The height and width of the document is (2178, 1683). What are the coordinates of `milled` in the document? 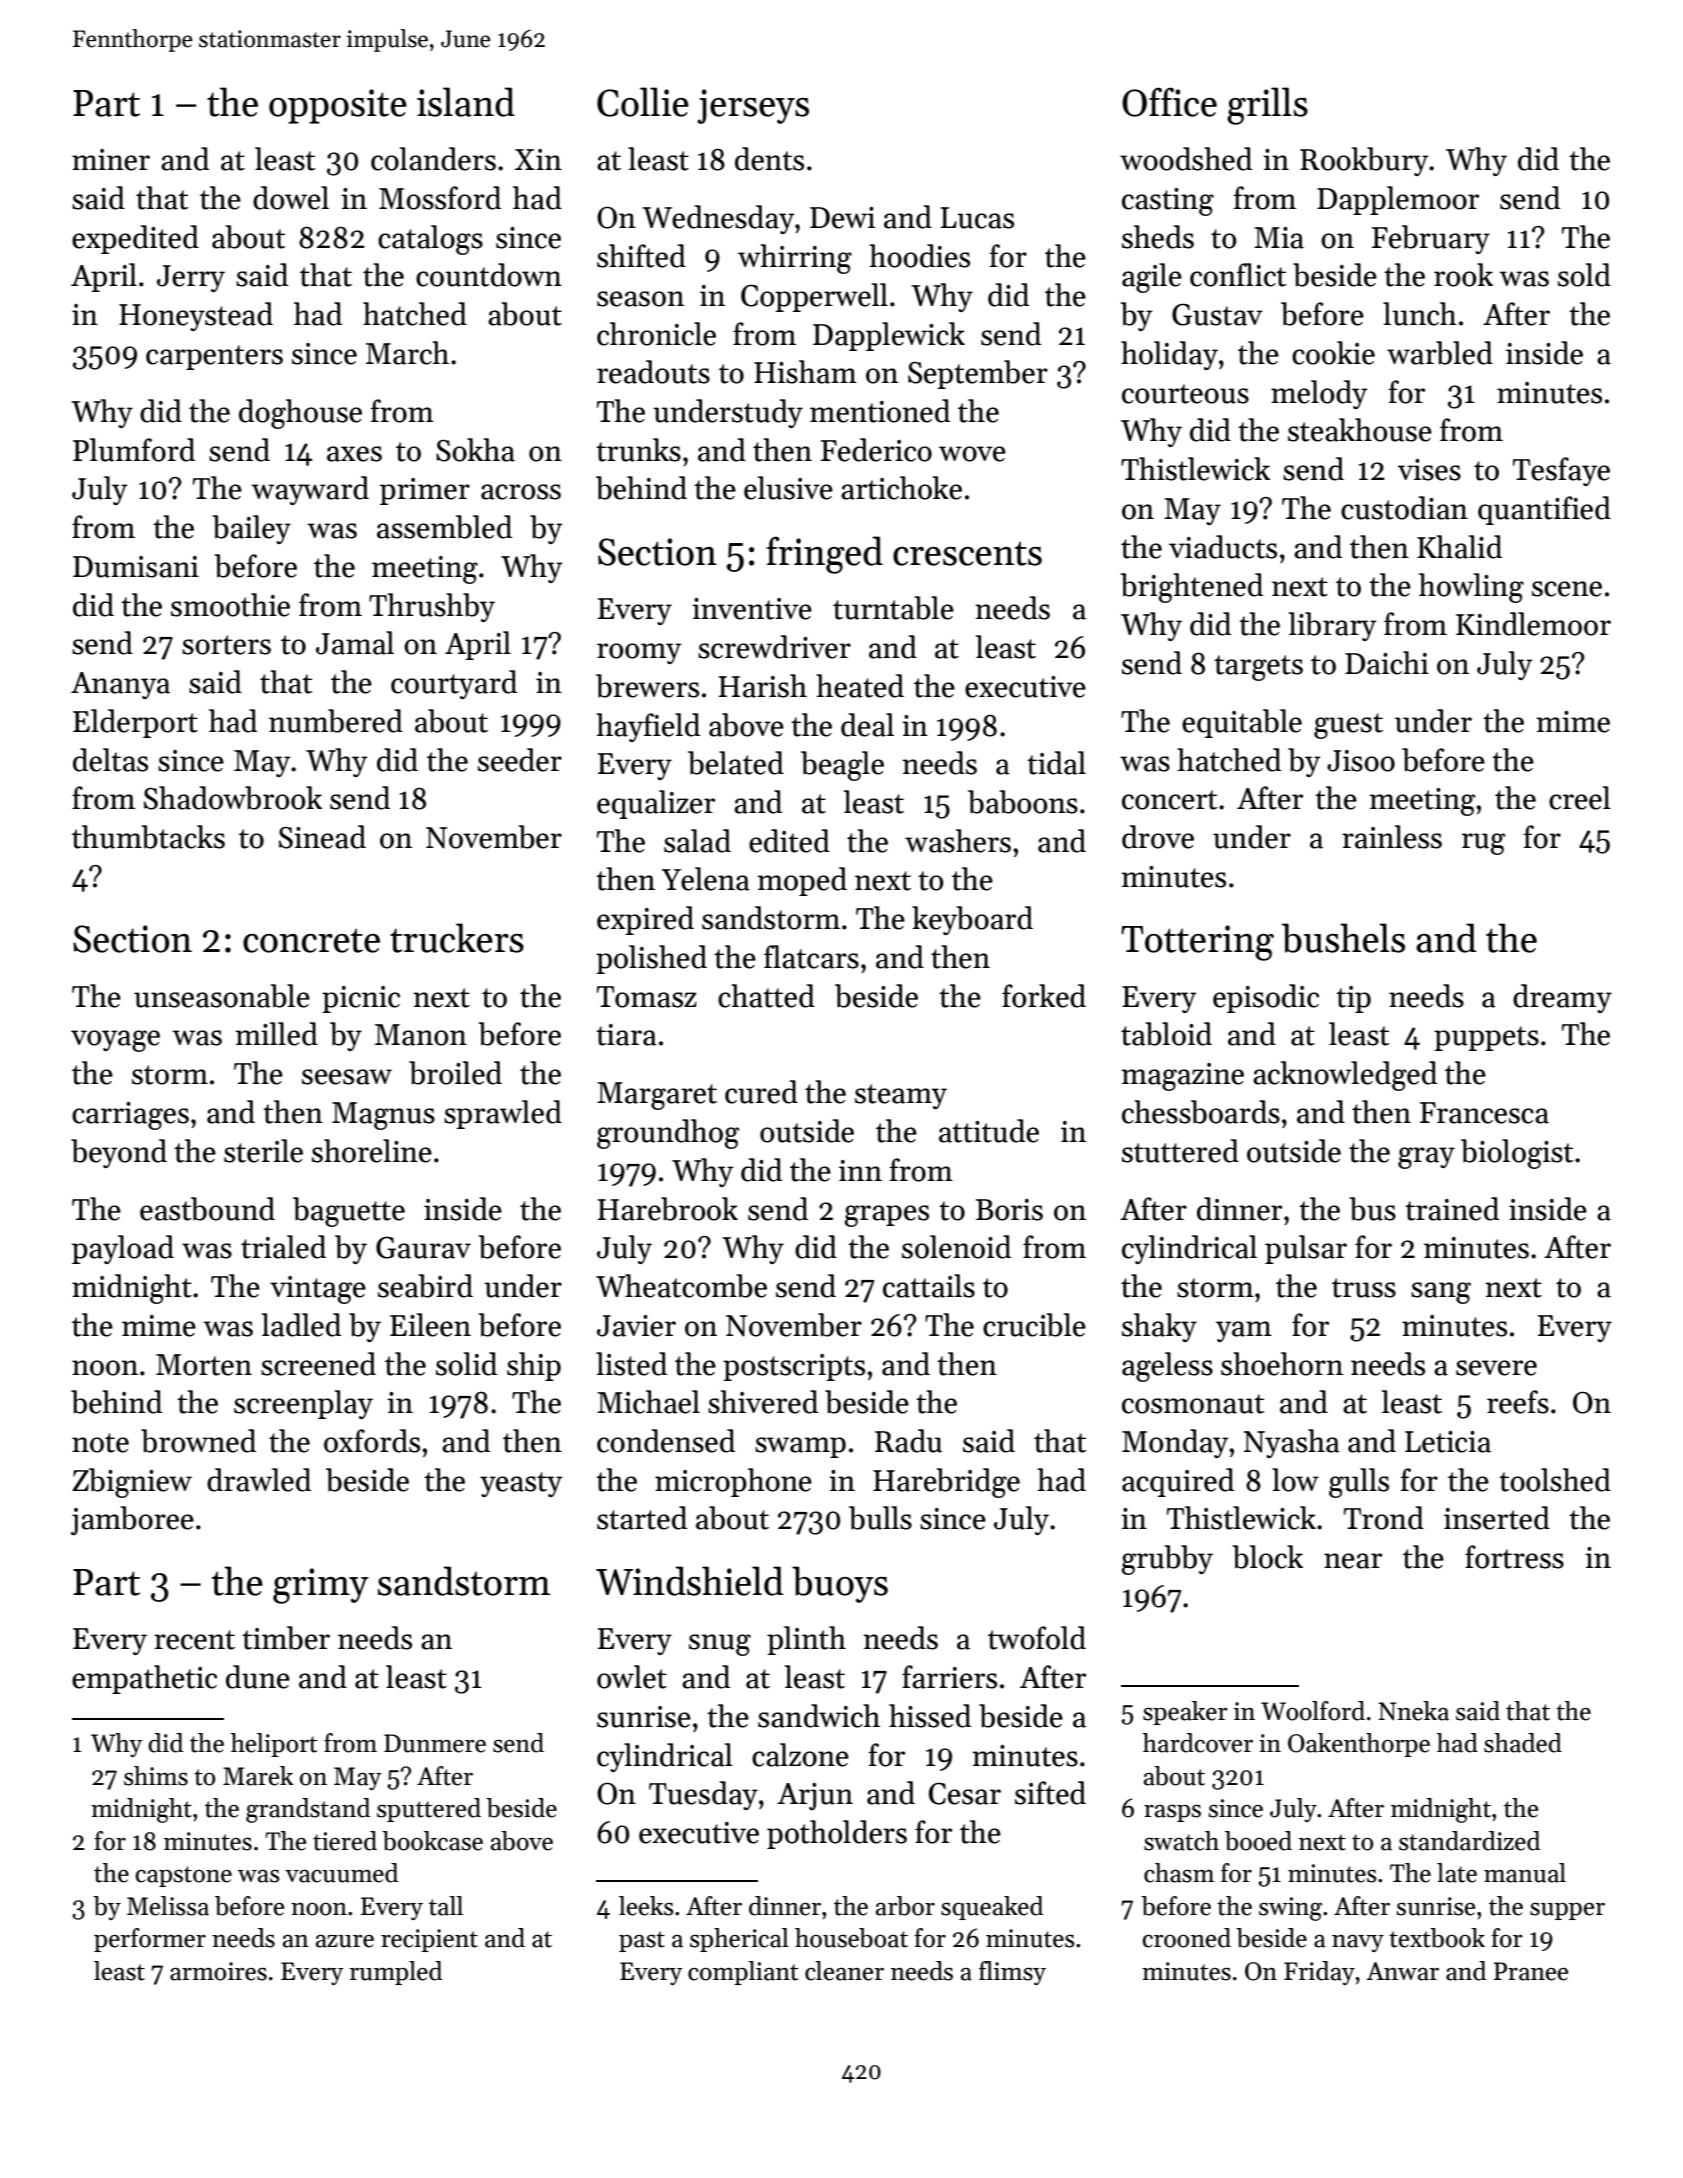 It's located at (276, 1034).
